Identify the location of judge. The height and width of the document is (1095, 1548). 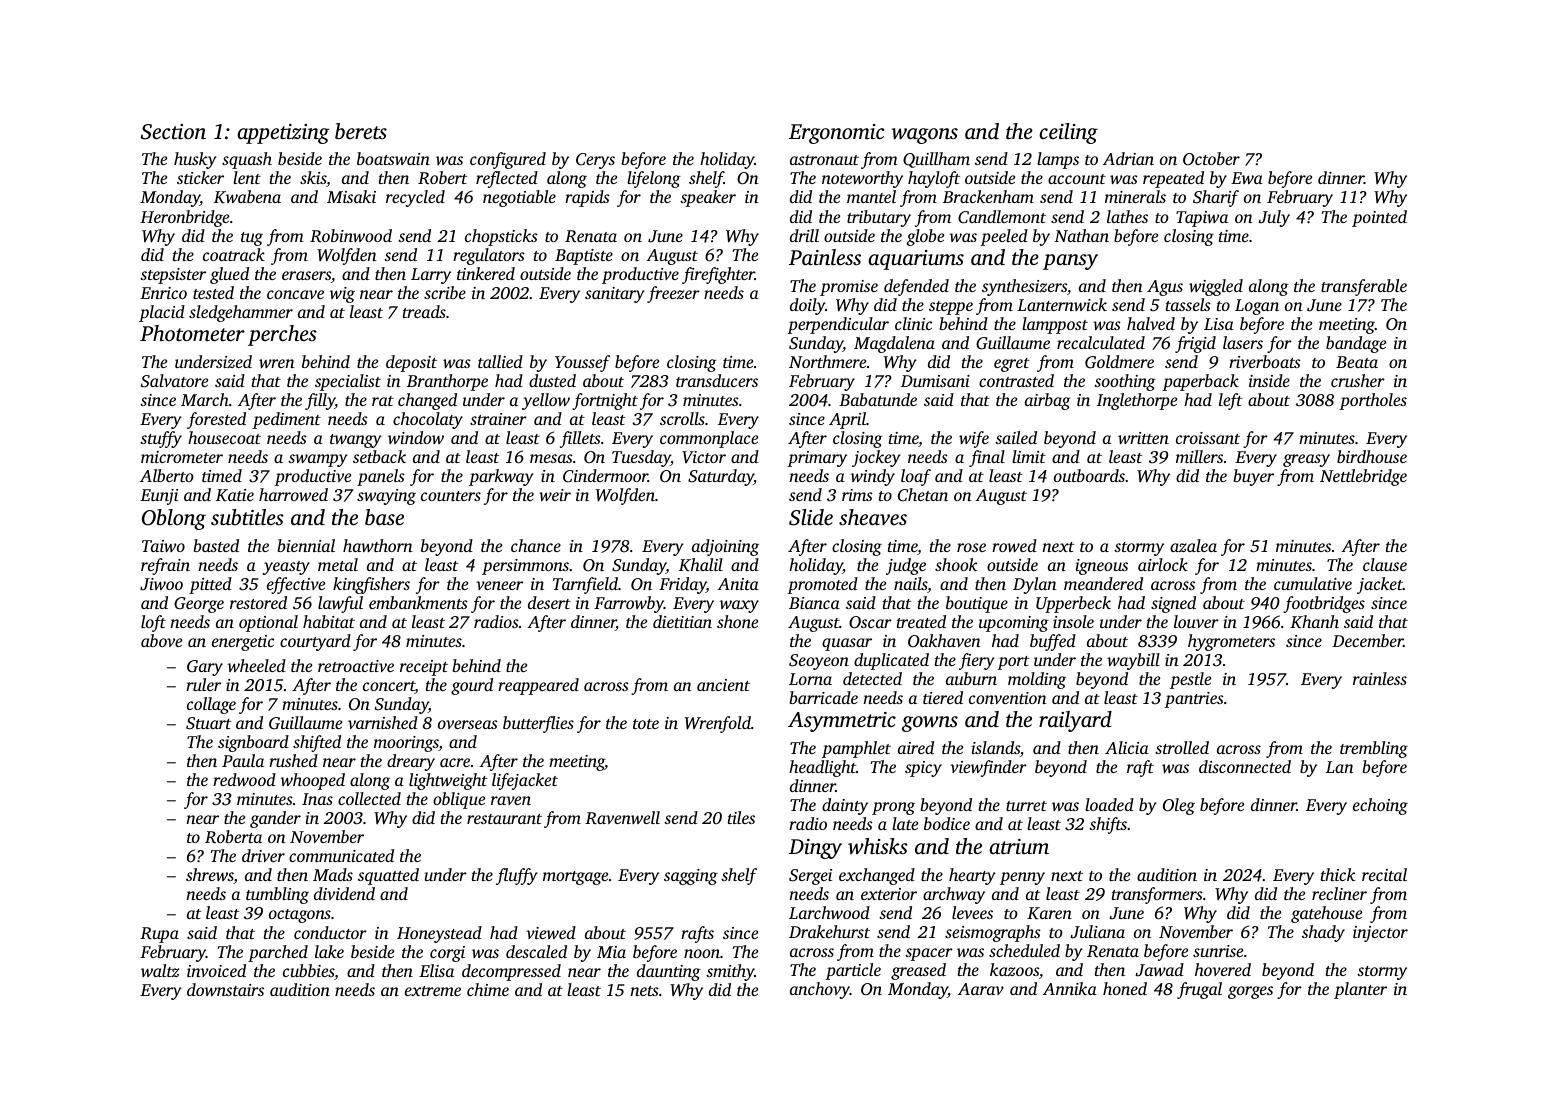
(906, 566).
